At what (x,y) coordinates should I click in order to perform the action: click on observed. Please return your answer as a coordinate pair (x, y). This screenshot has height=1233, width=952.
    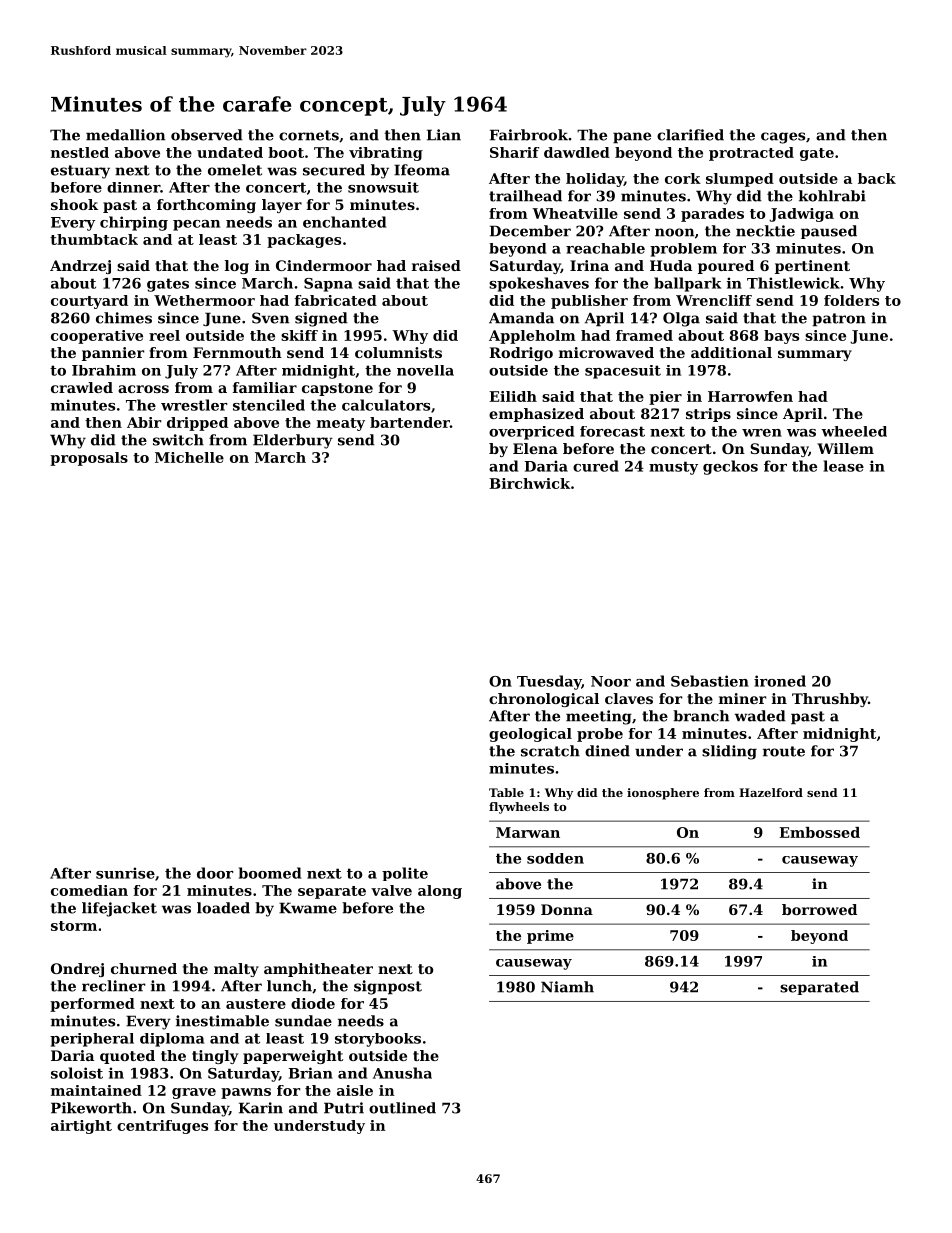
    Looking at the image, I should click on (207, 135).
